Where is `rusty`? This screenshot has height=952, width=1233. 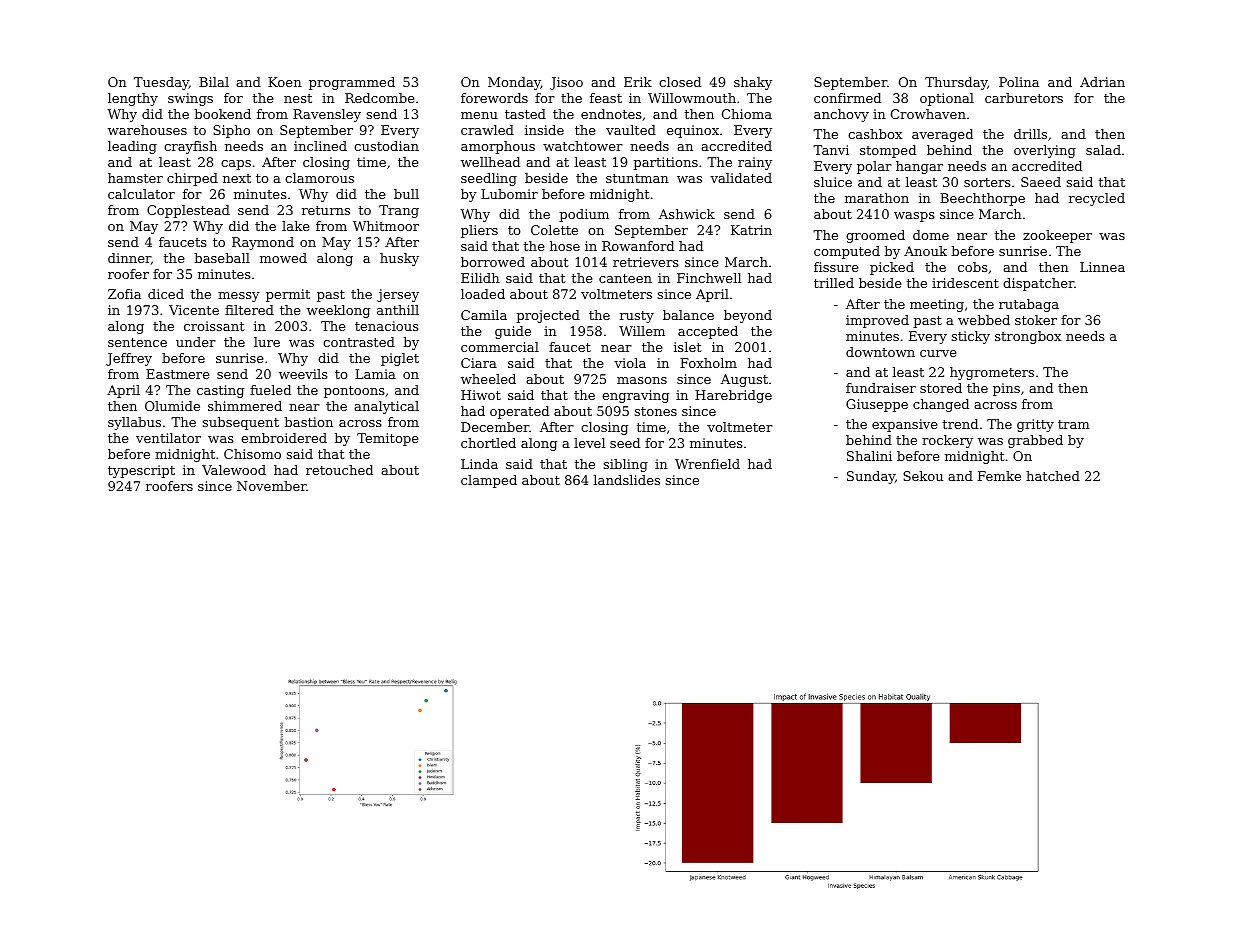
rusty is located at coordinates (637, 317).
